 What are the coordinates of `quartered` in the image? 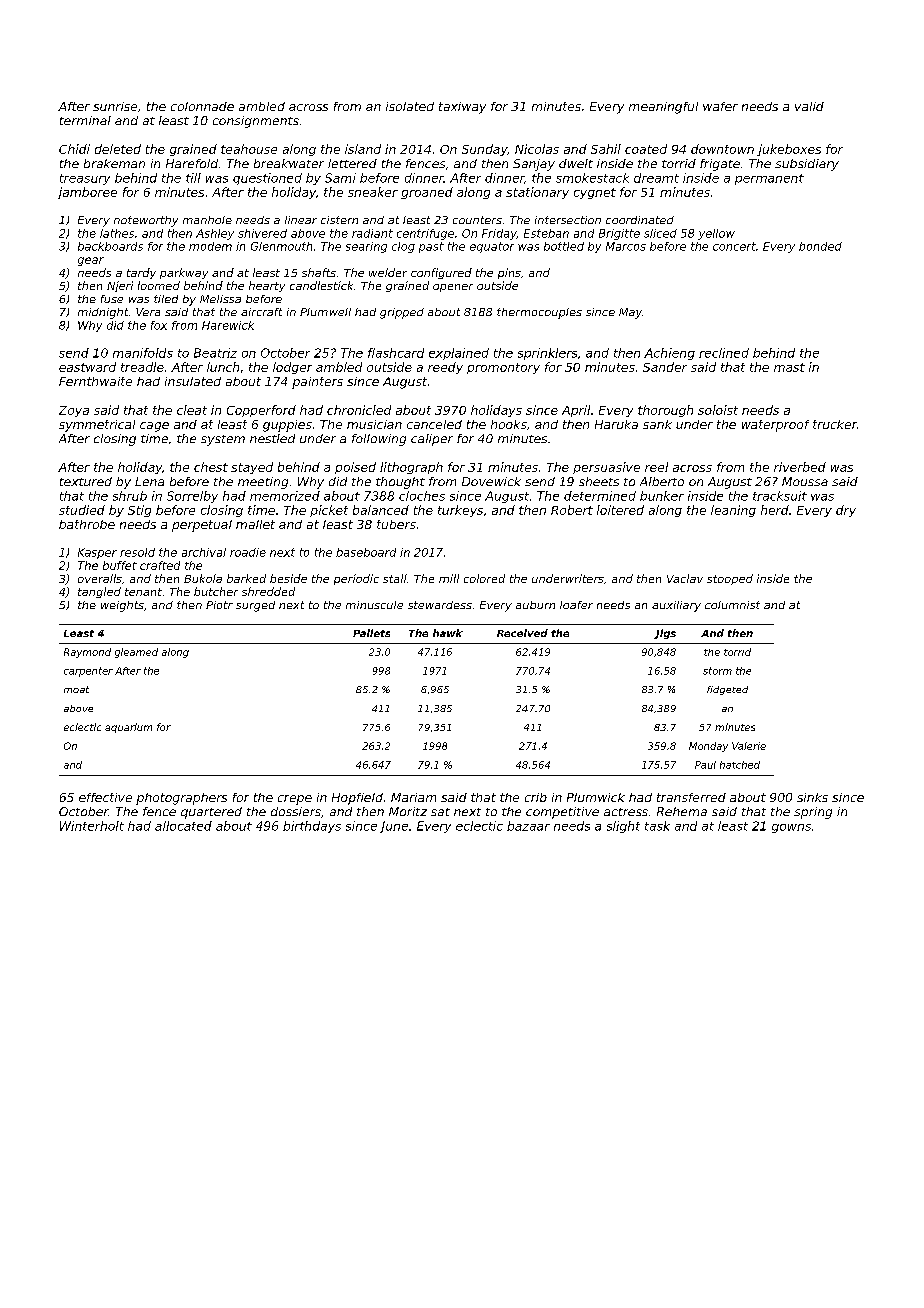 It's located at (211, 813).
